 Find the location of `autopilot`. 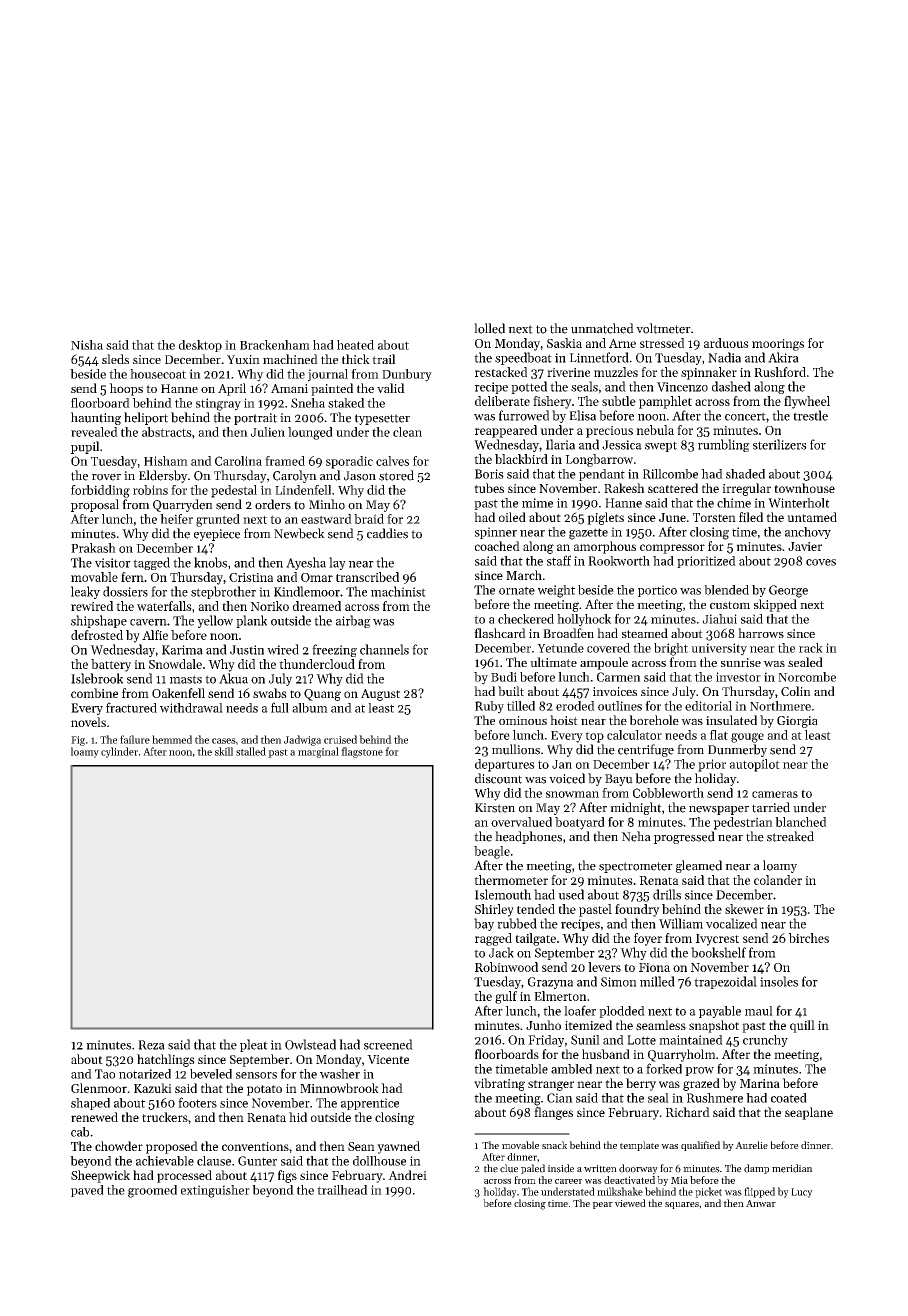

autopilot is located at coordinates (755, 765).
